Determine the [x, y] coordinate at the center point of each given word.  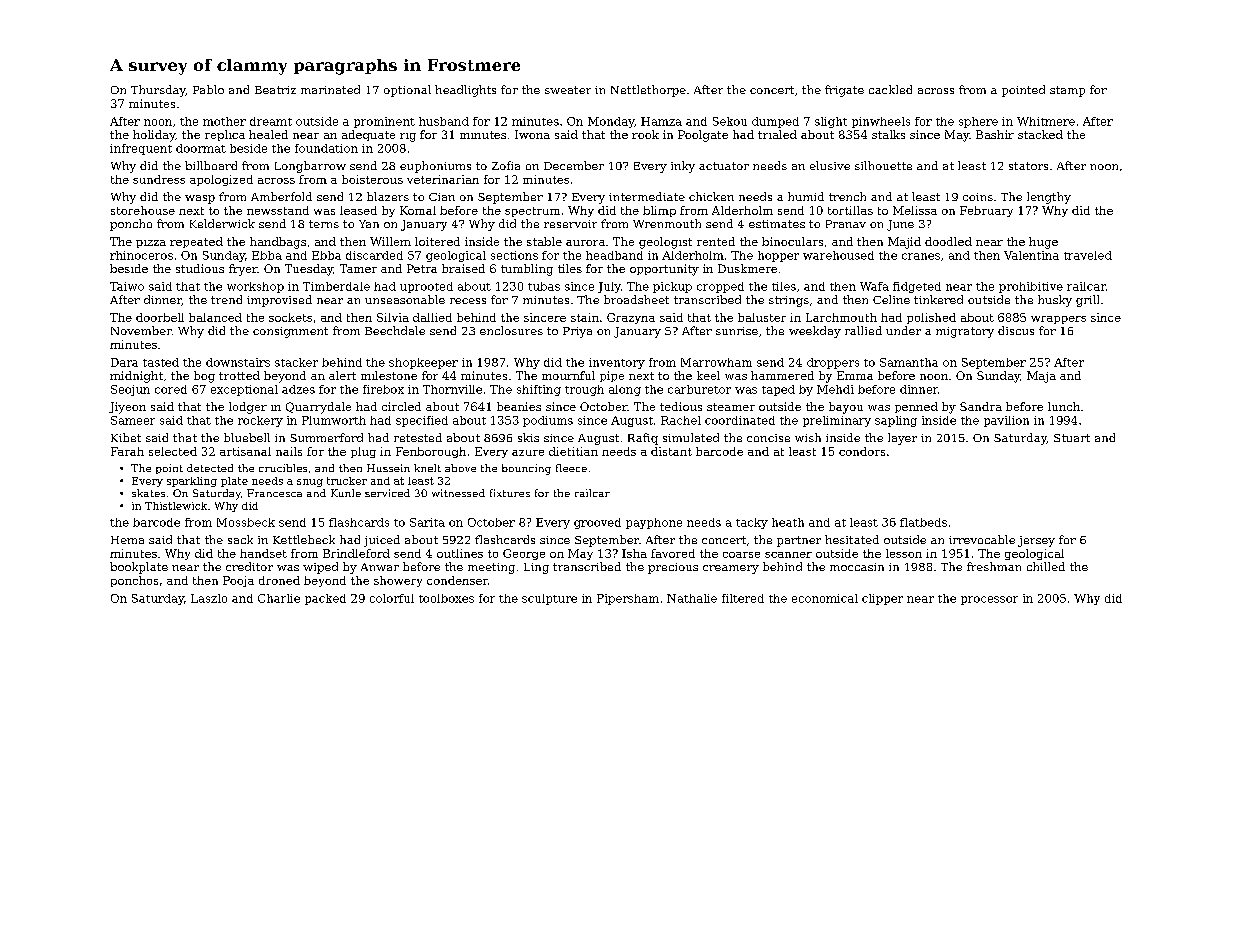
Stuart [1072, 438]
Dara [124, 362]
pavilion [1006, 421]
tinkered [938, 299]
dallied [432, 317]
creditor [249, 566]
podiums [548, 421]
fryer [243, 270]
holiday [154, 136]
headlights [465, 91]
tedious [681, 406]
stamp [1067, 91]
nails [289, 451]
